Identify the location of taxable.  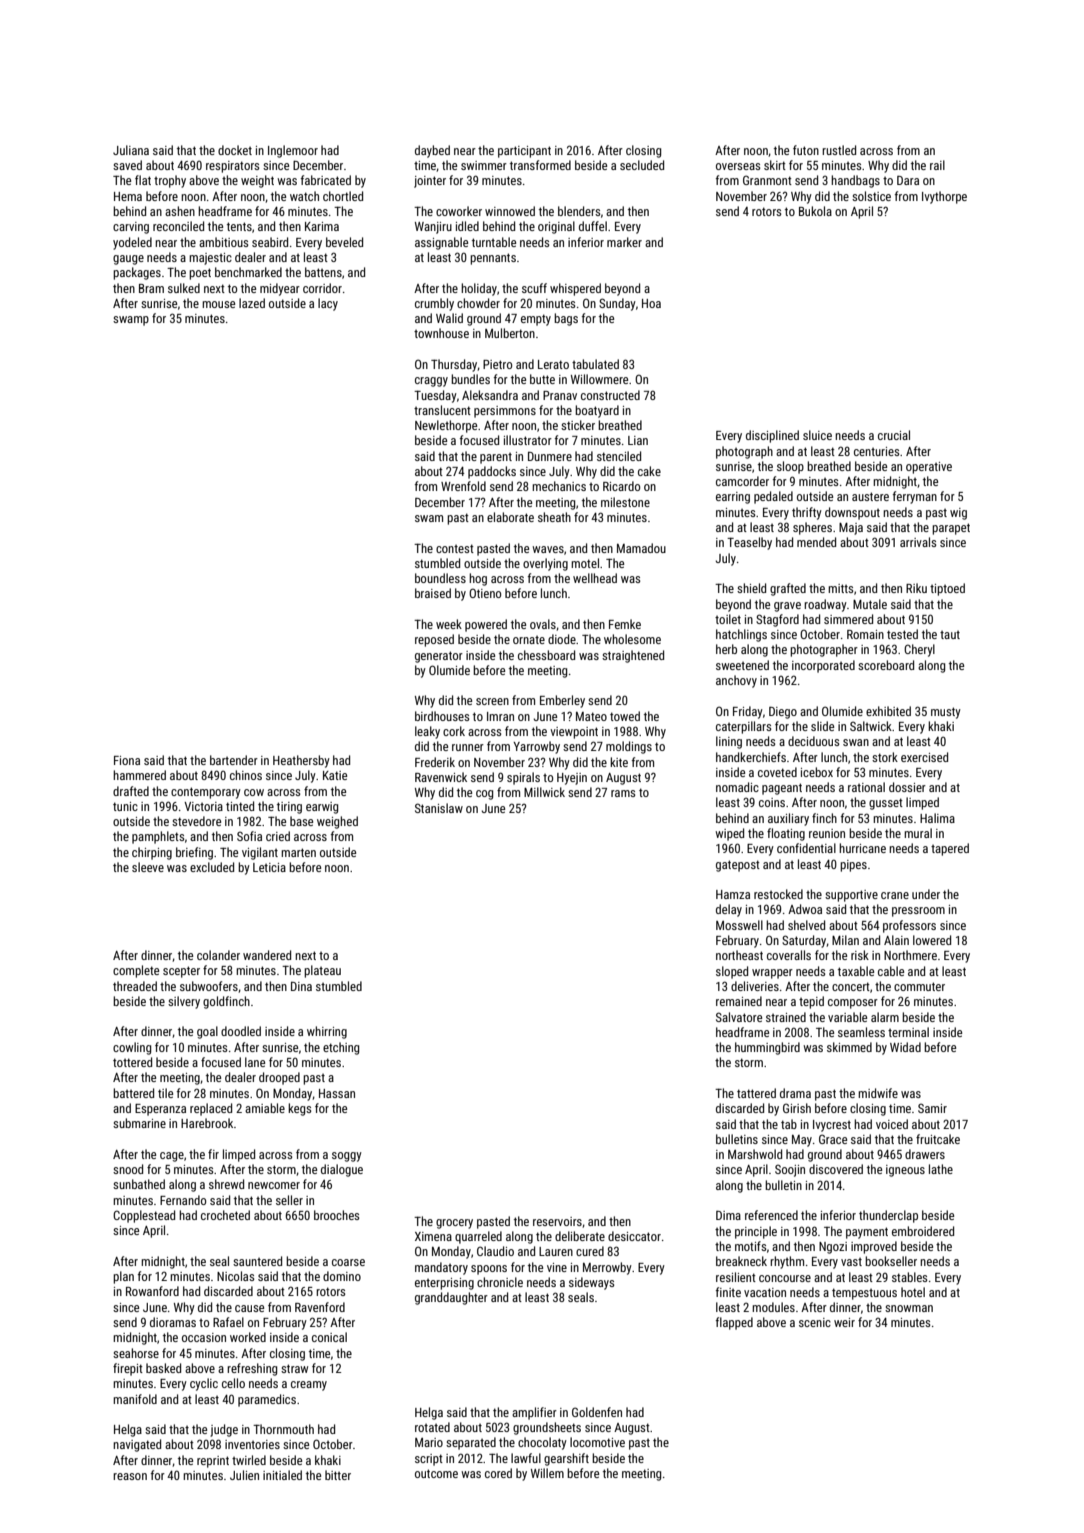
(856, 971).
